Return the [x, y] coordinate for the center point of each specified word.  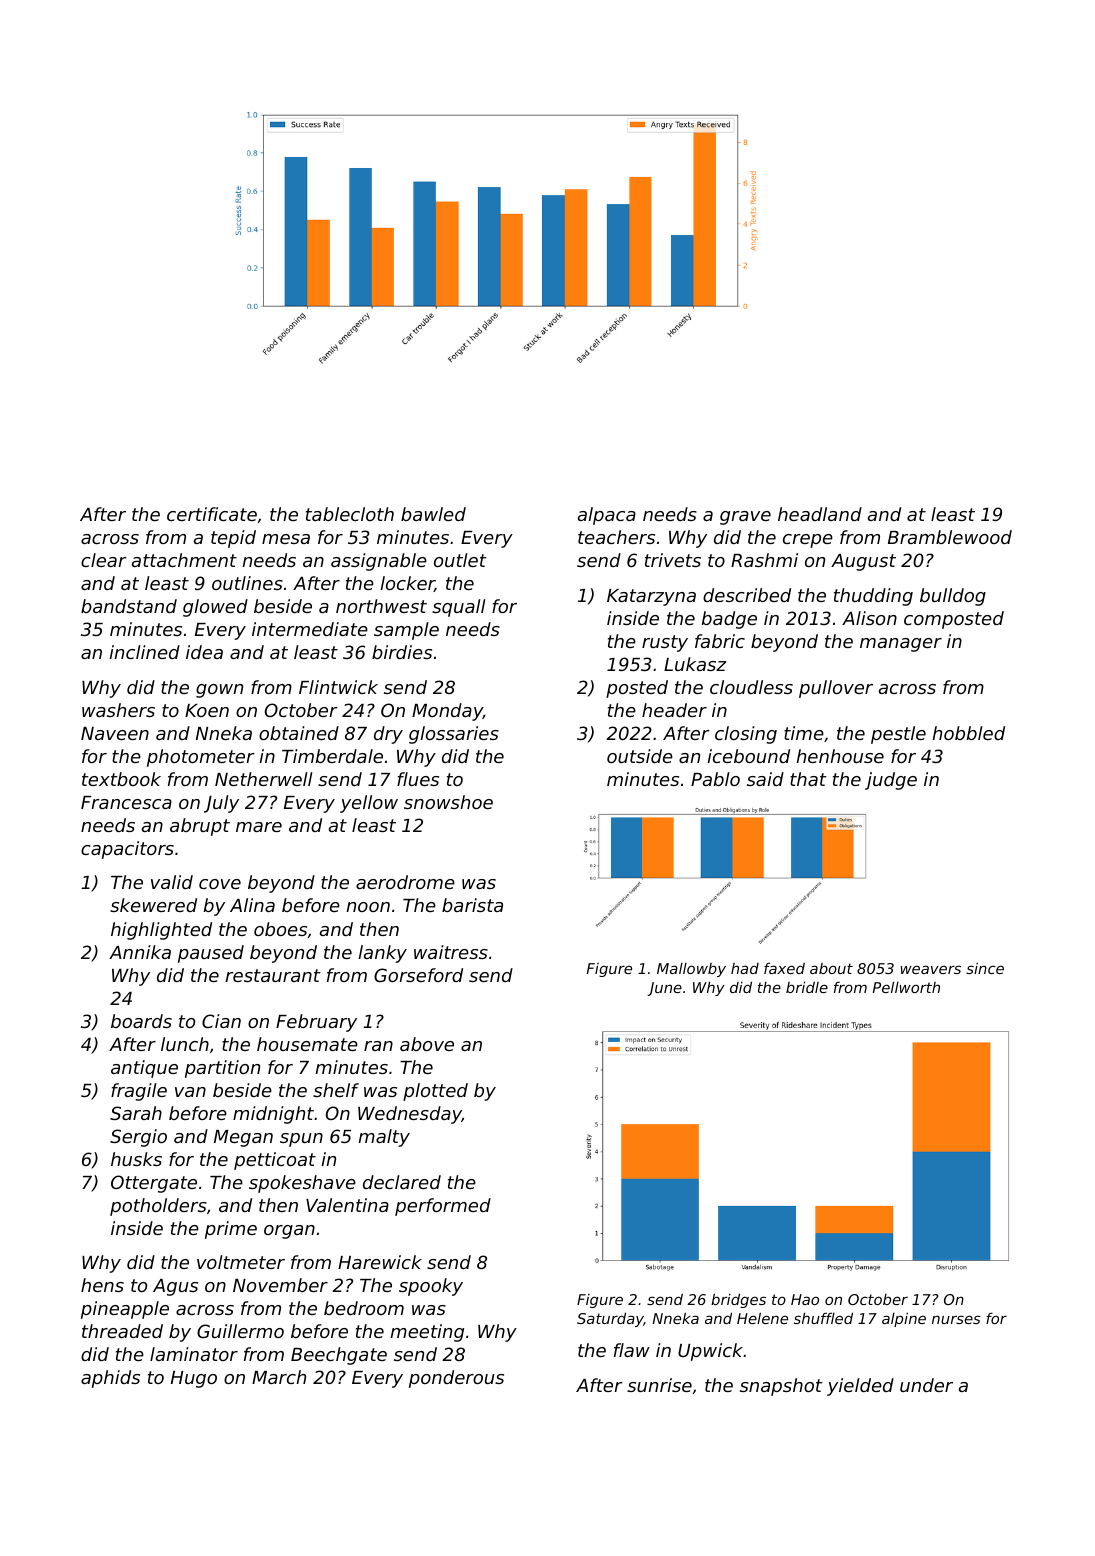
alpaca [607, 516]
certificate [212, 514]
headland [820, 514]
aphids [110, 1379]
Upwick [711, 1352]
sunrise [659, 1385]
